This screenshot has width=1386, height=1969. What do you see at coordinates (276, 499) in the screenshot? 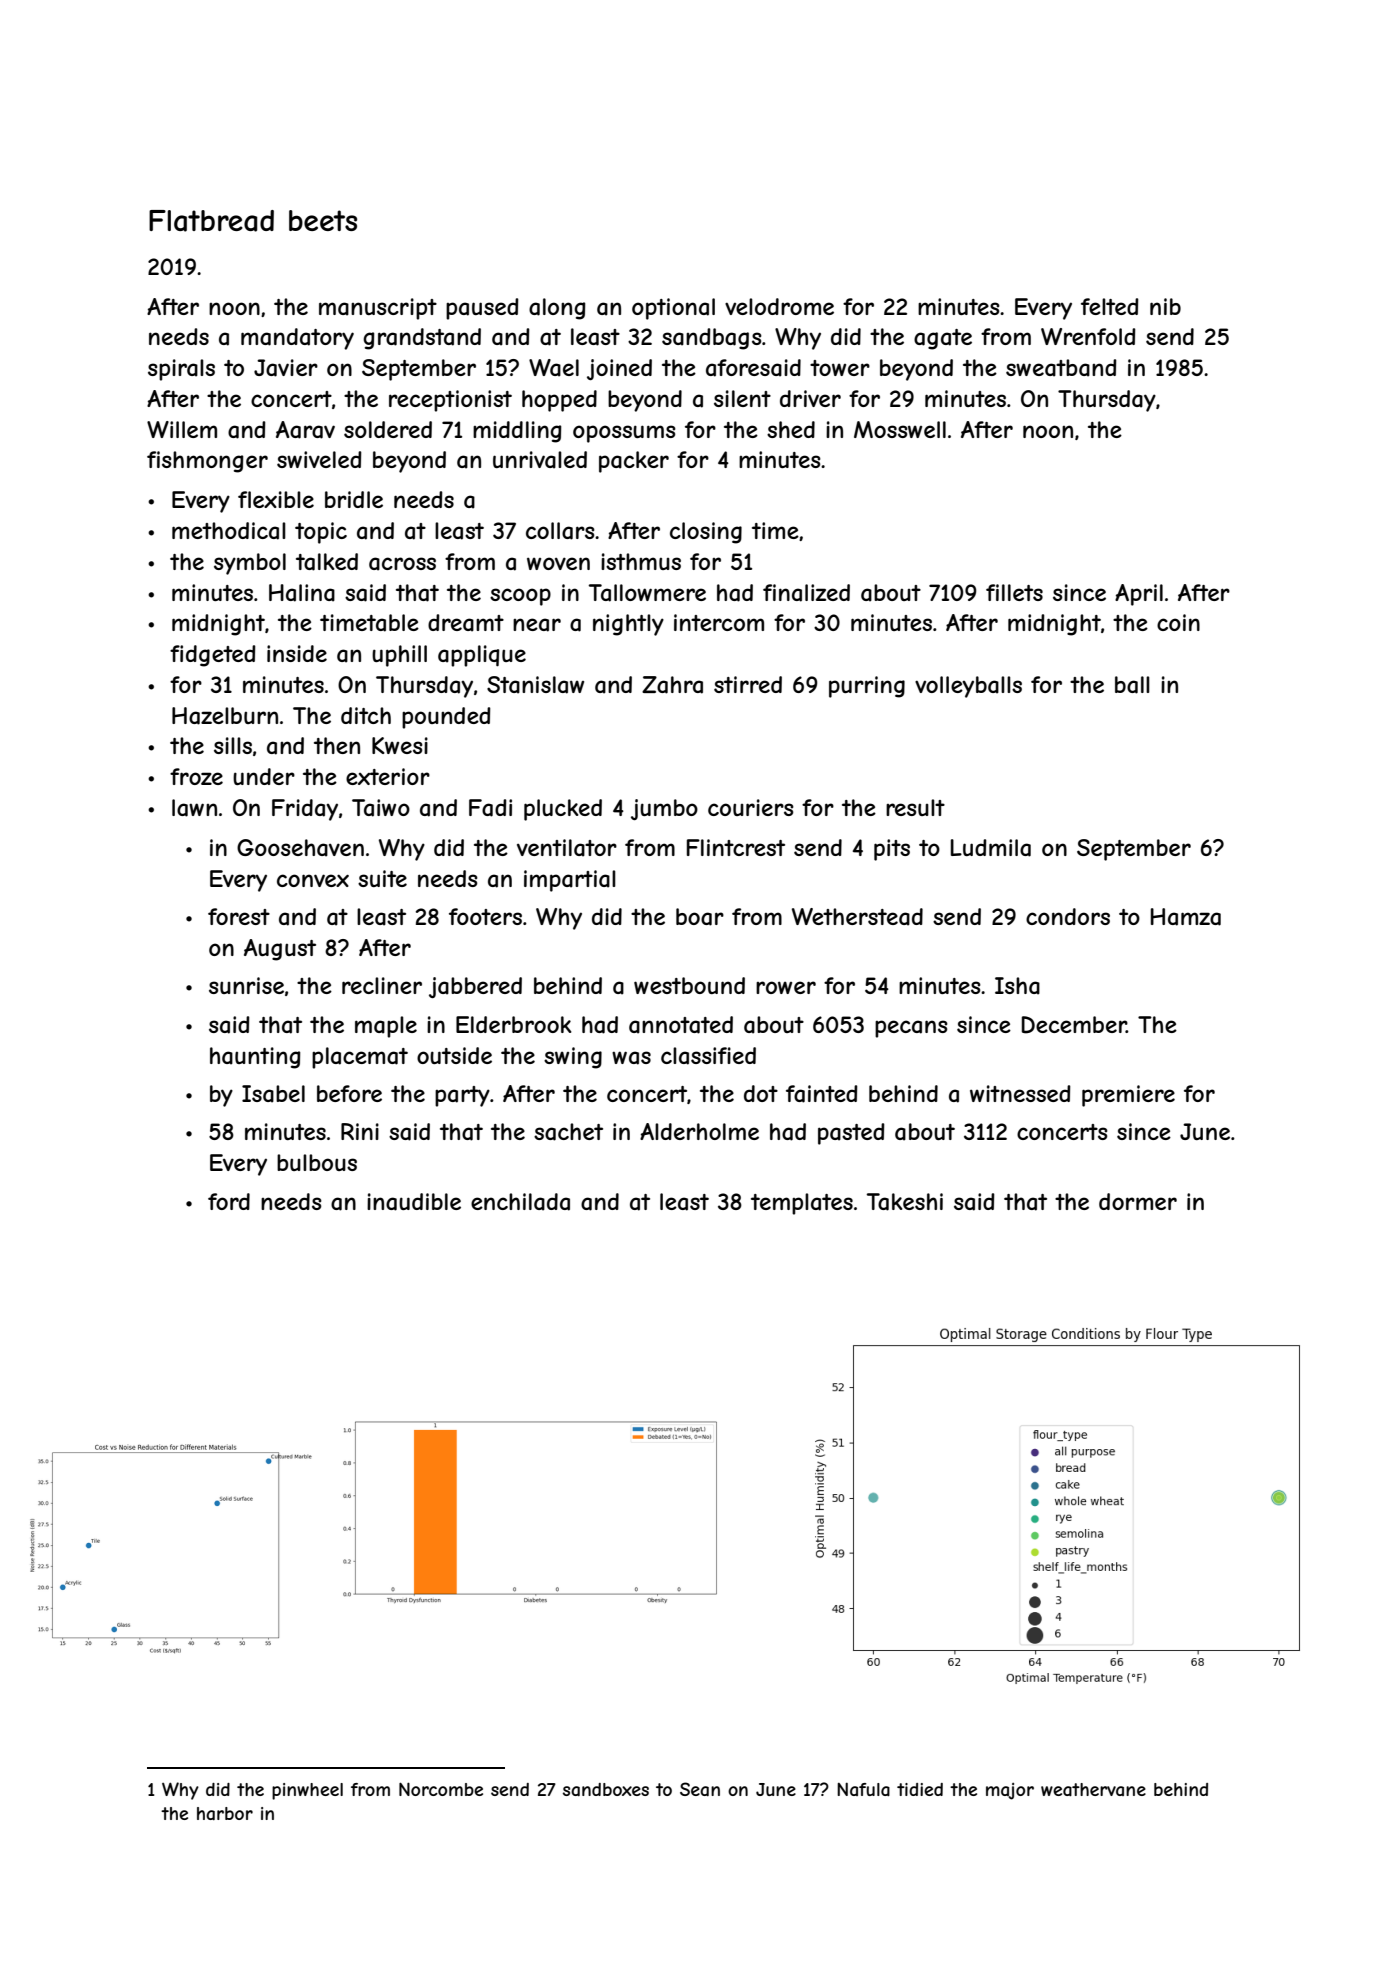
I see `flexible` at bounding box center [276, 499].
